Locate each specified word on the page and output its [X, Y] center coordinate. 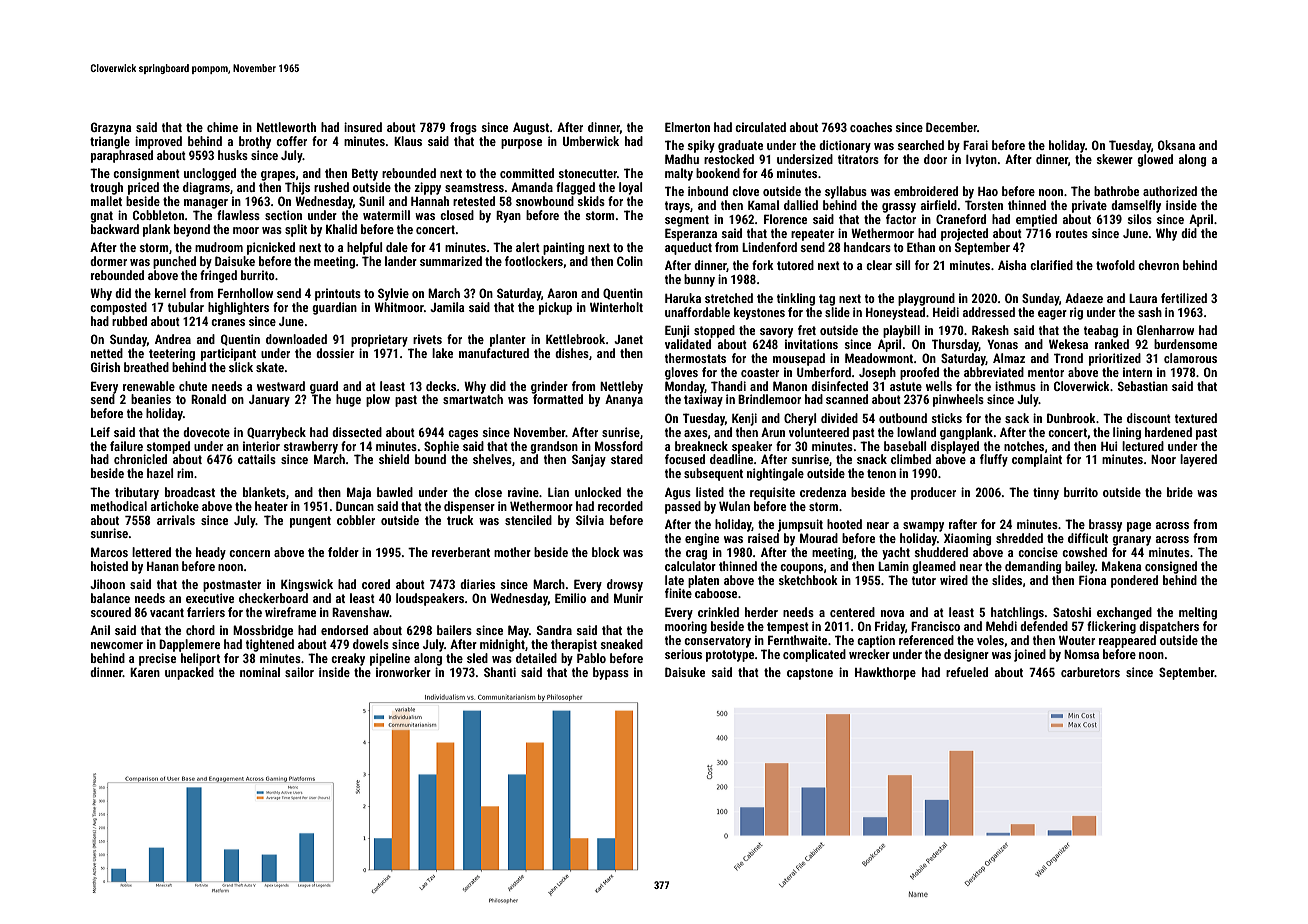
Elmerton [687, 127]
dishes [572, 353]
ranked [1112, 344]
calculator [690, 566]
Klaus [408, 141]
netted [107, 353]
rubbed [129, 321]
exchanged [1124, 613]
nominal [260, 672]
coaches [871, 127]
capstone [810, 674]
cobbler [356, 520]
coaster [760, 372]
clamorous [1190, 358]
